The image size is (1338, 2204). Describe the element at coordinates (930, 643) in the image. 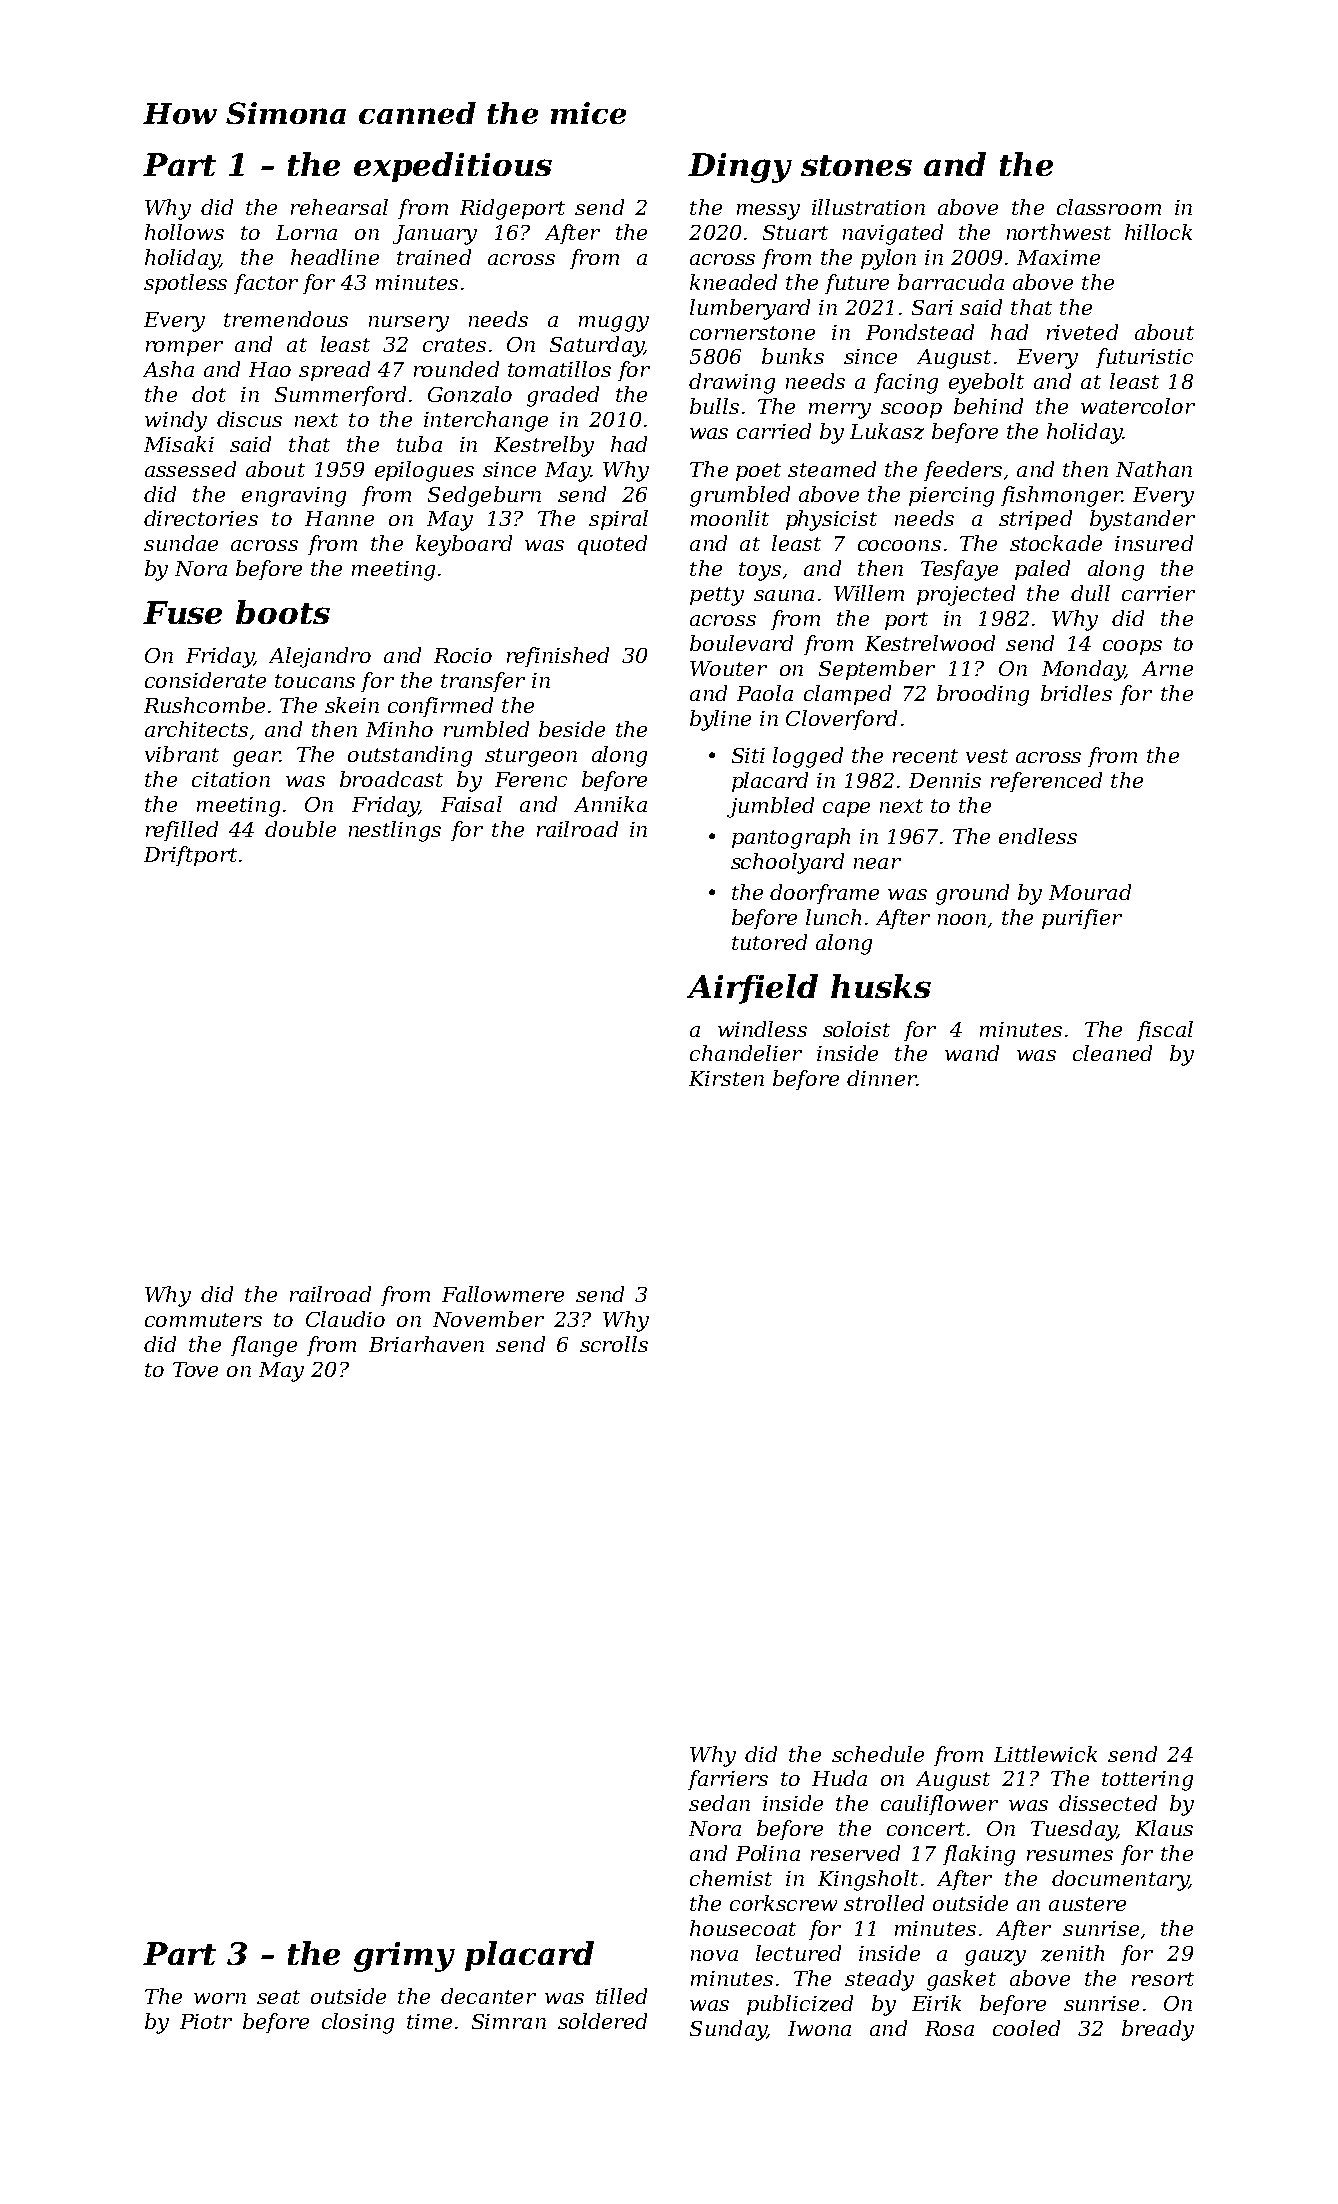

I see `Kestrelwood` at that location.
